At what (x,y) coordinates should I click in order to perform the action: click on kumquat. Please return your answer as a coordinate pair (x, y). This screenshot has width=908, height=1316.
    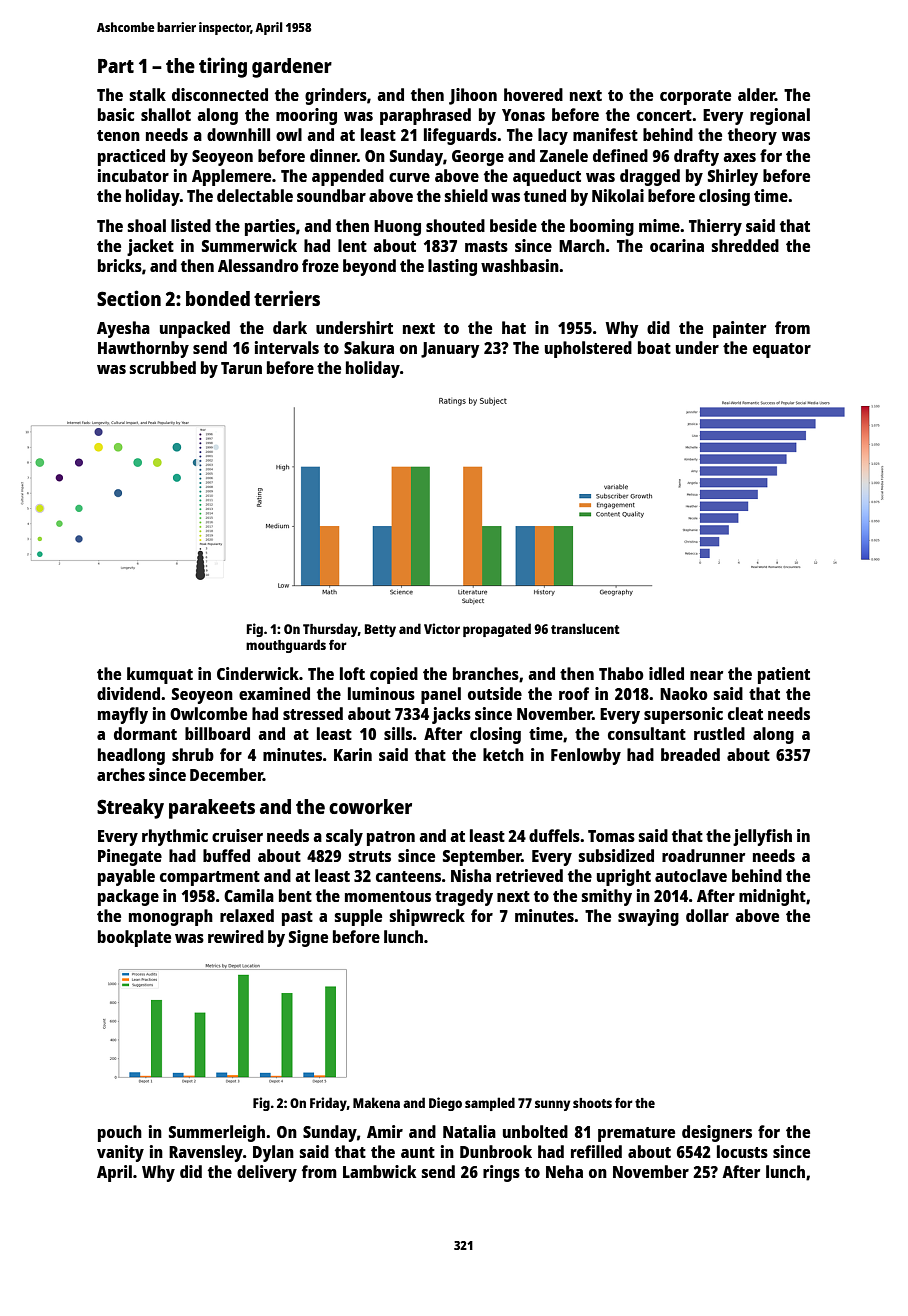
    Looking at the image, I should click on (160, 675).
